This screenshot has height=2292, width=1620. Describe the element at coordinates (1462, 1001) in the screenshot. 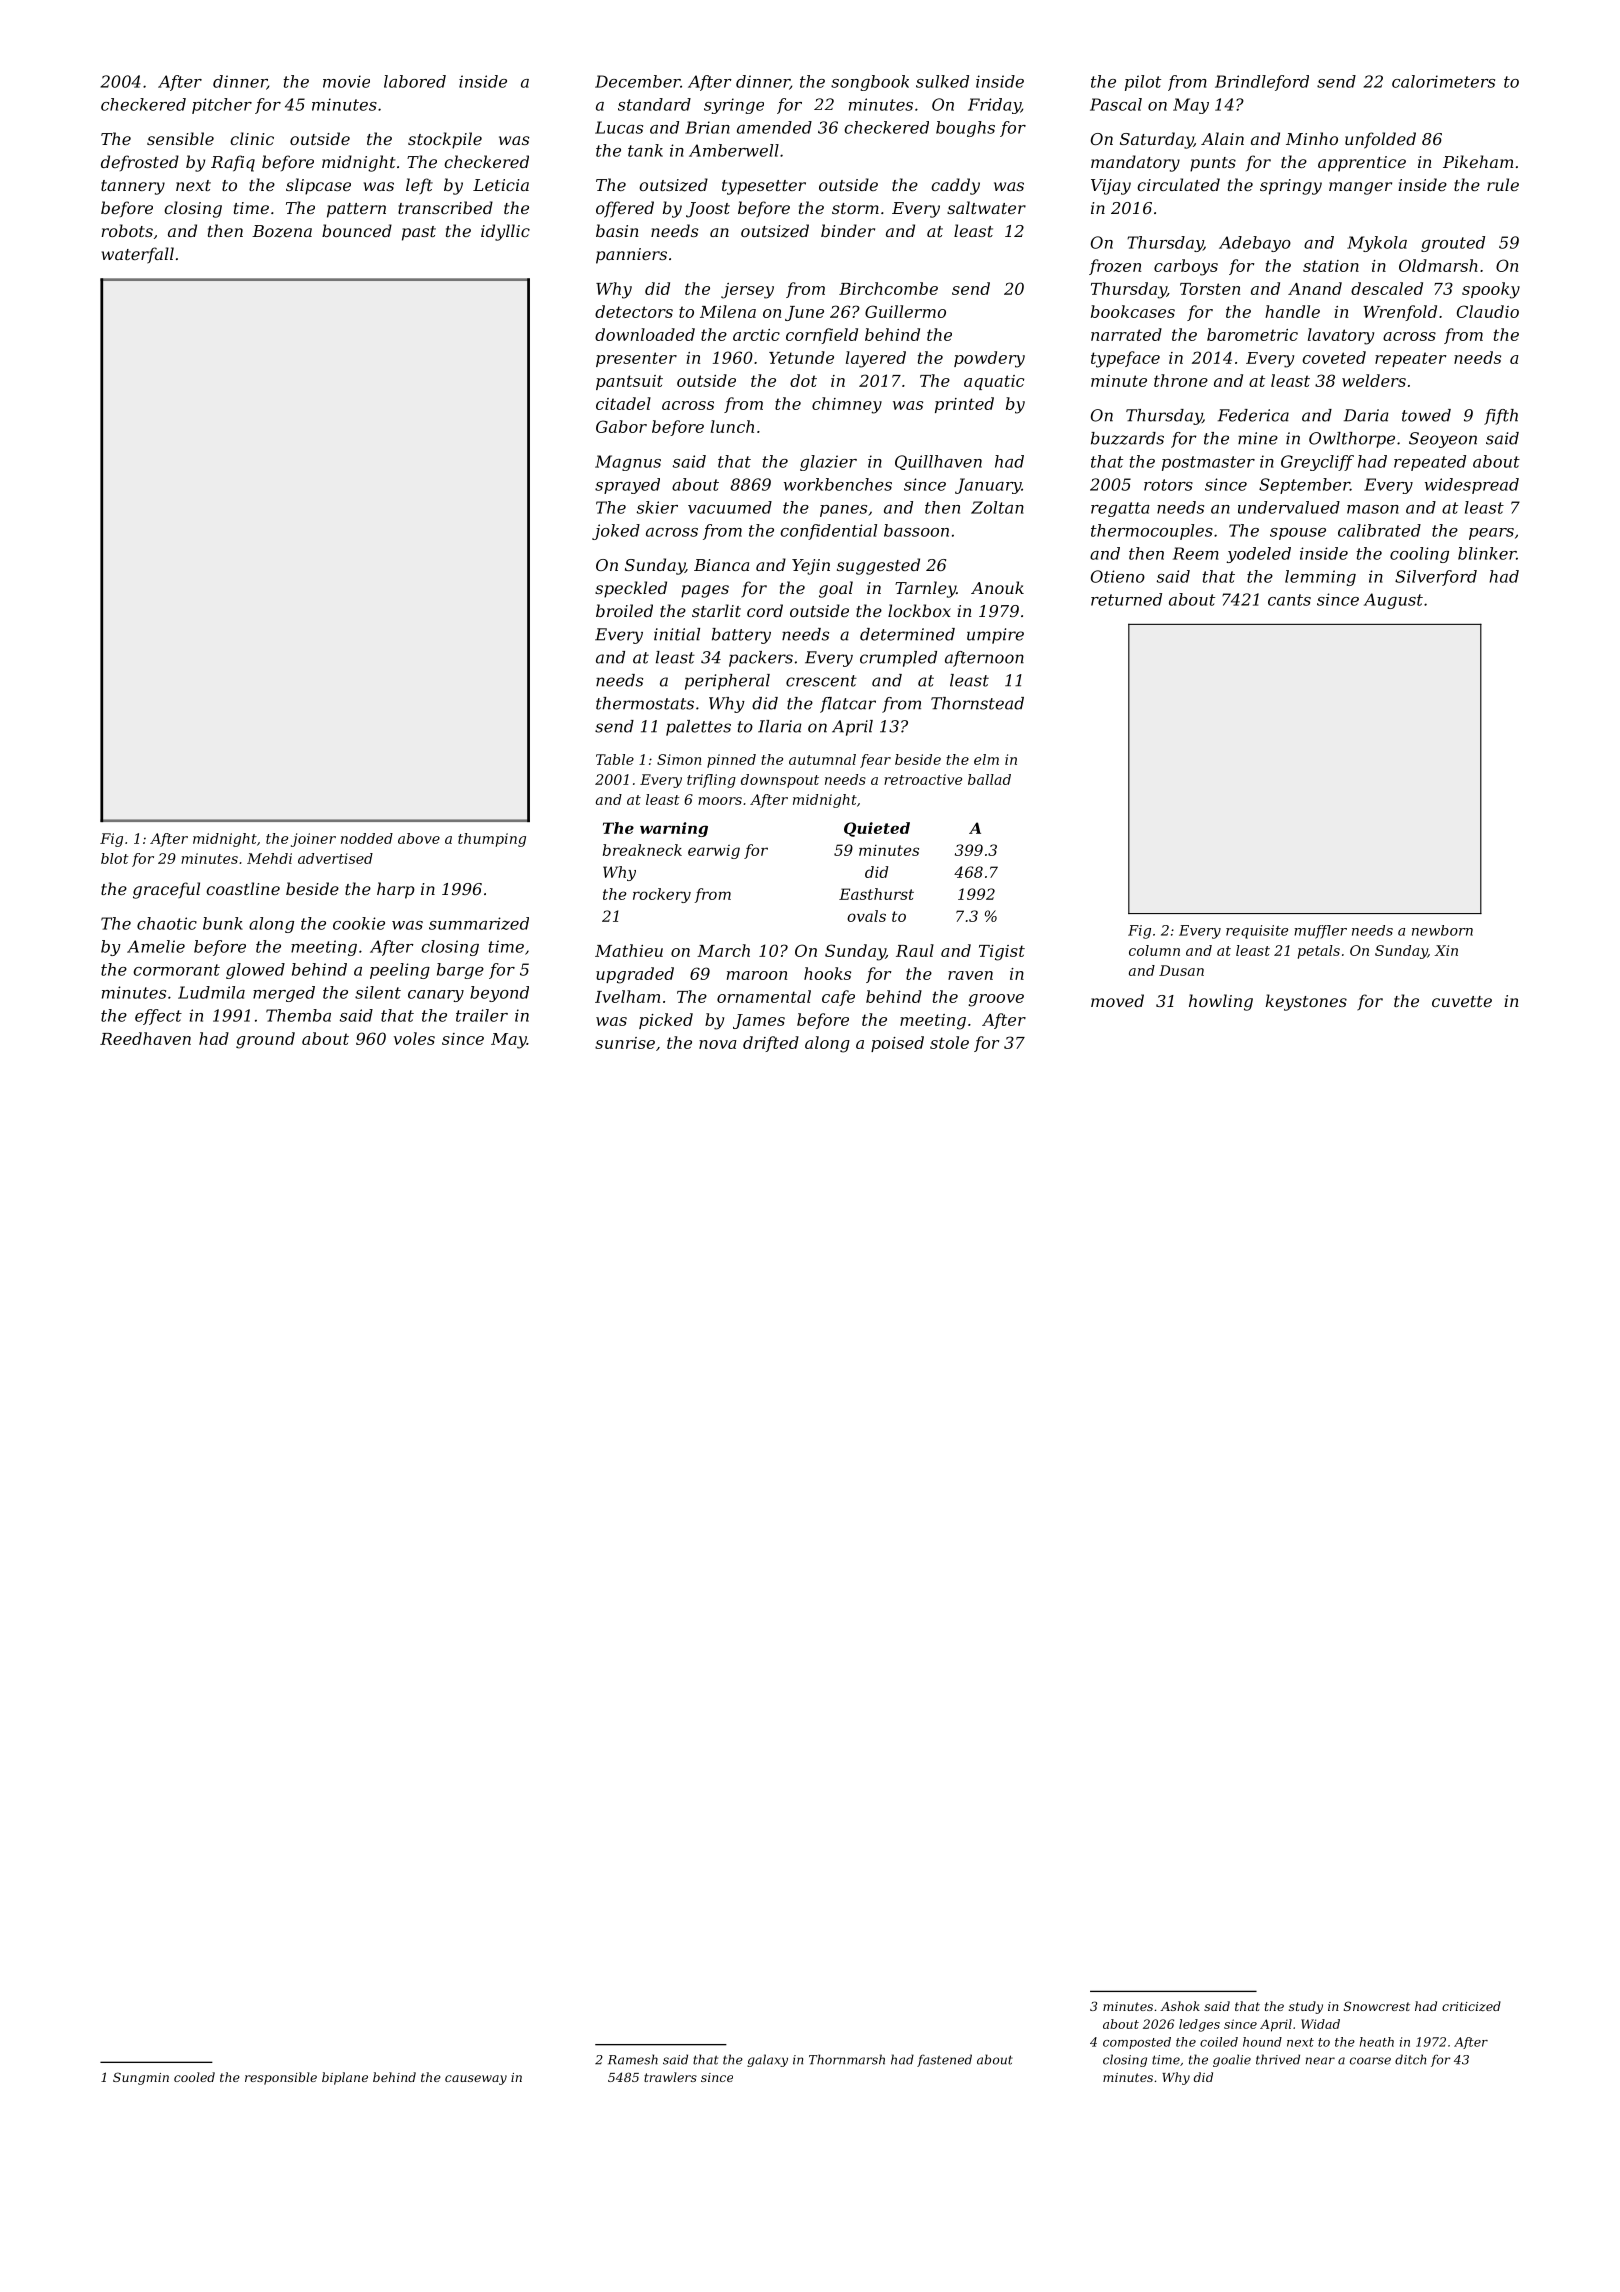

I see `cuvette` at that location.
